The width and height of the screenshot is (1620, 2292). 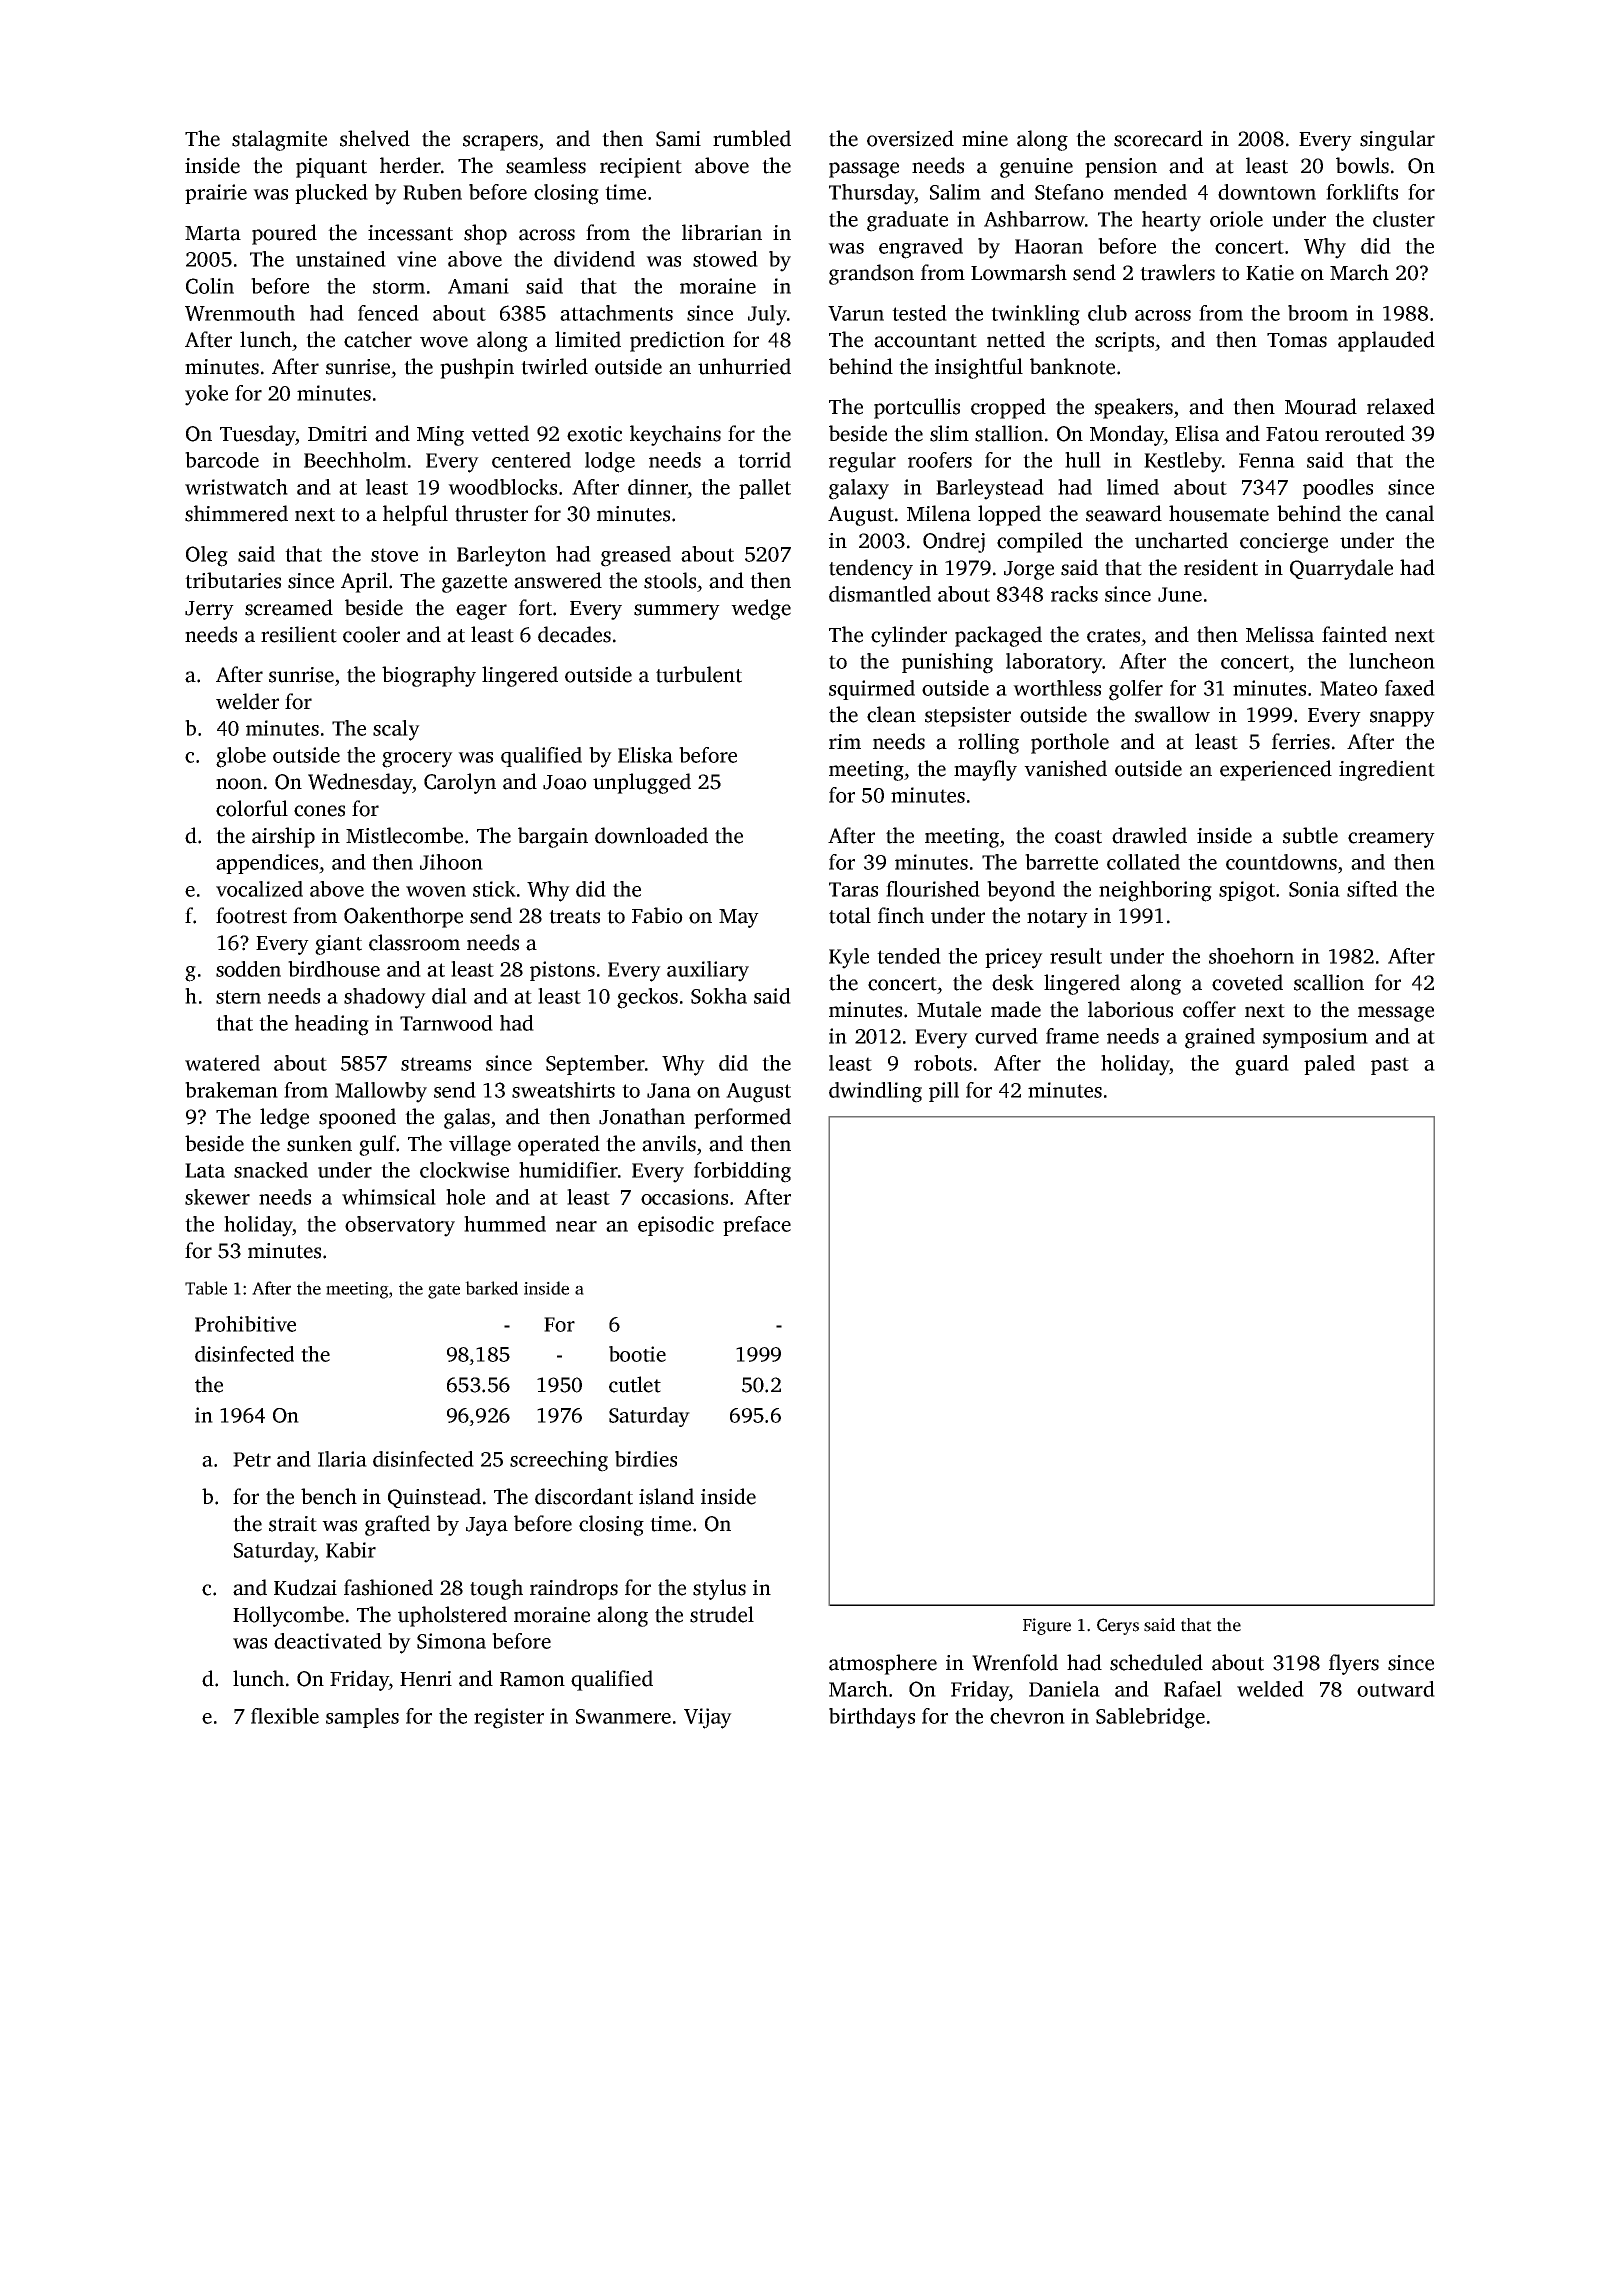 I want to click on librarian, so click(x=722, y=232).
